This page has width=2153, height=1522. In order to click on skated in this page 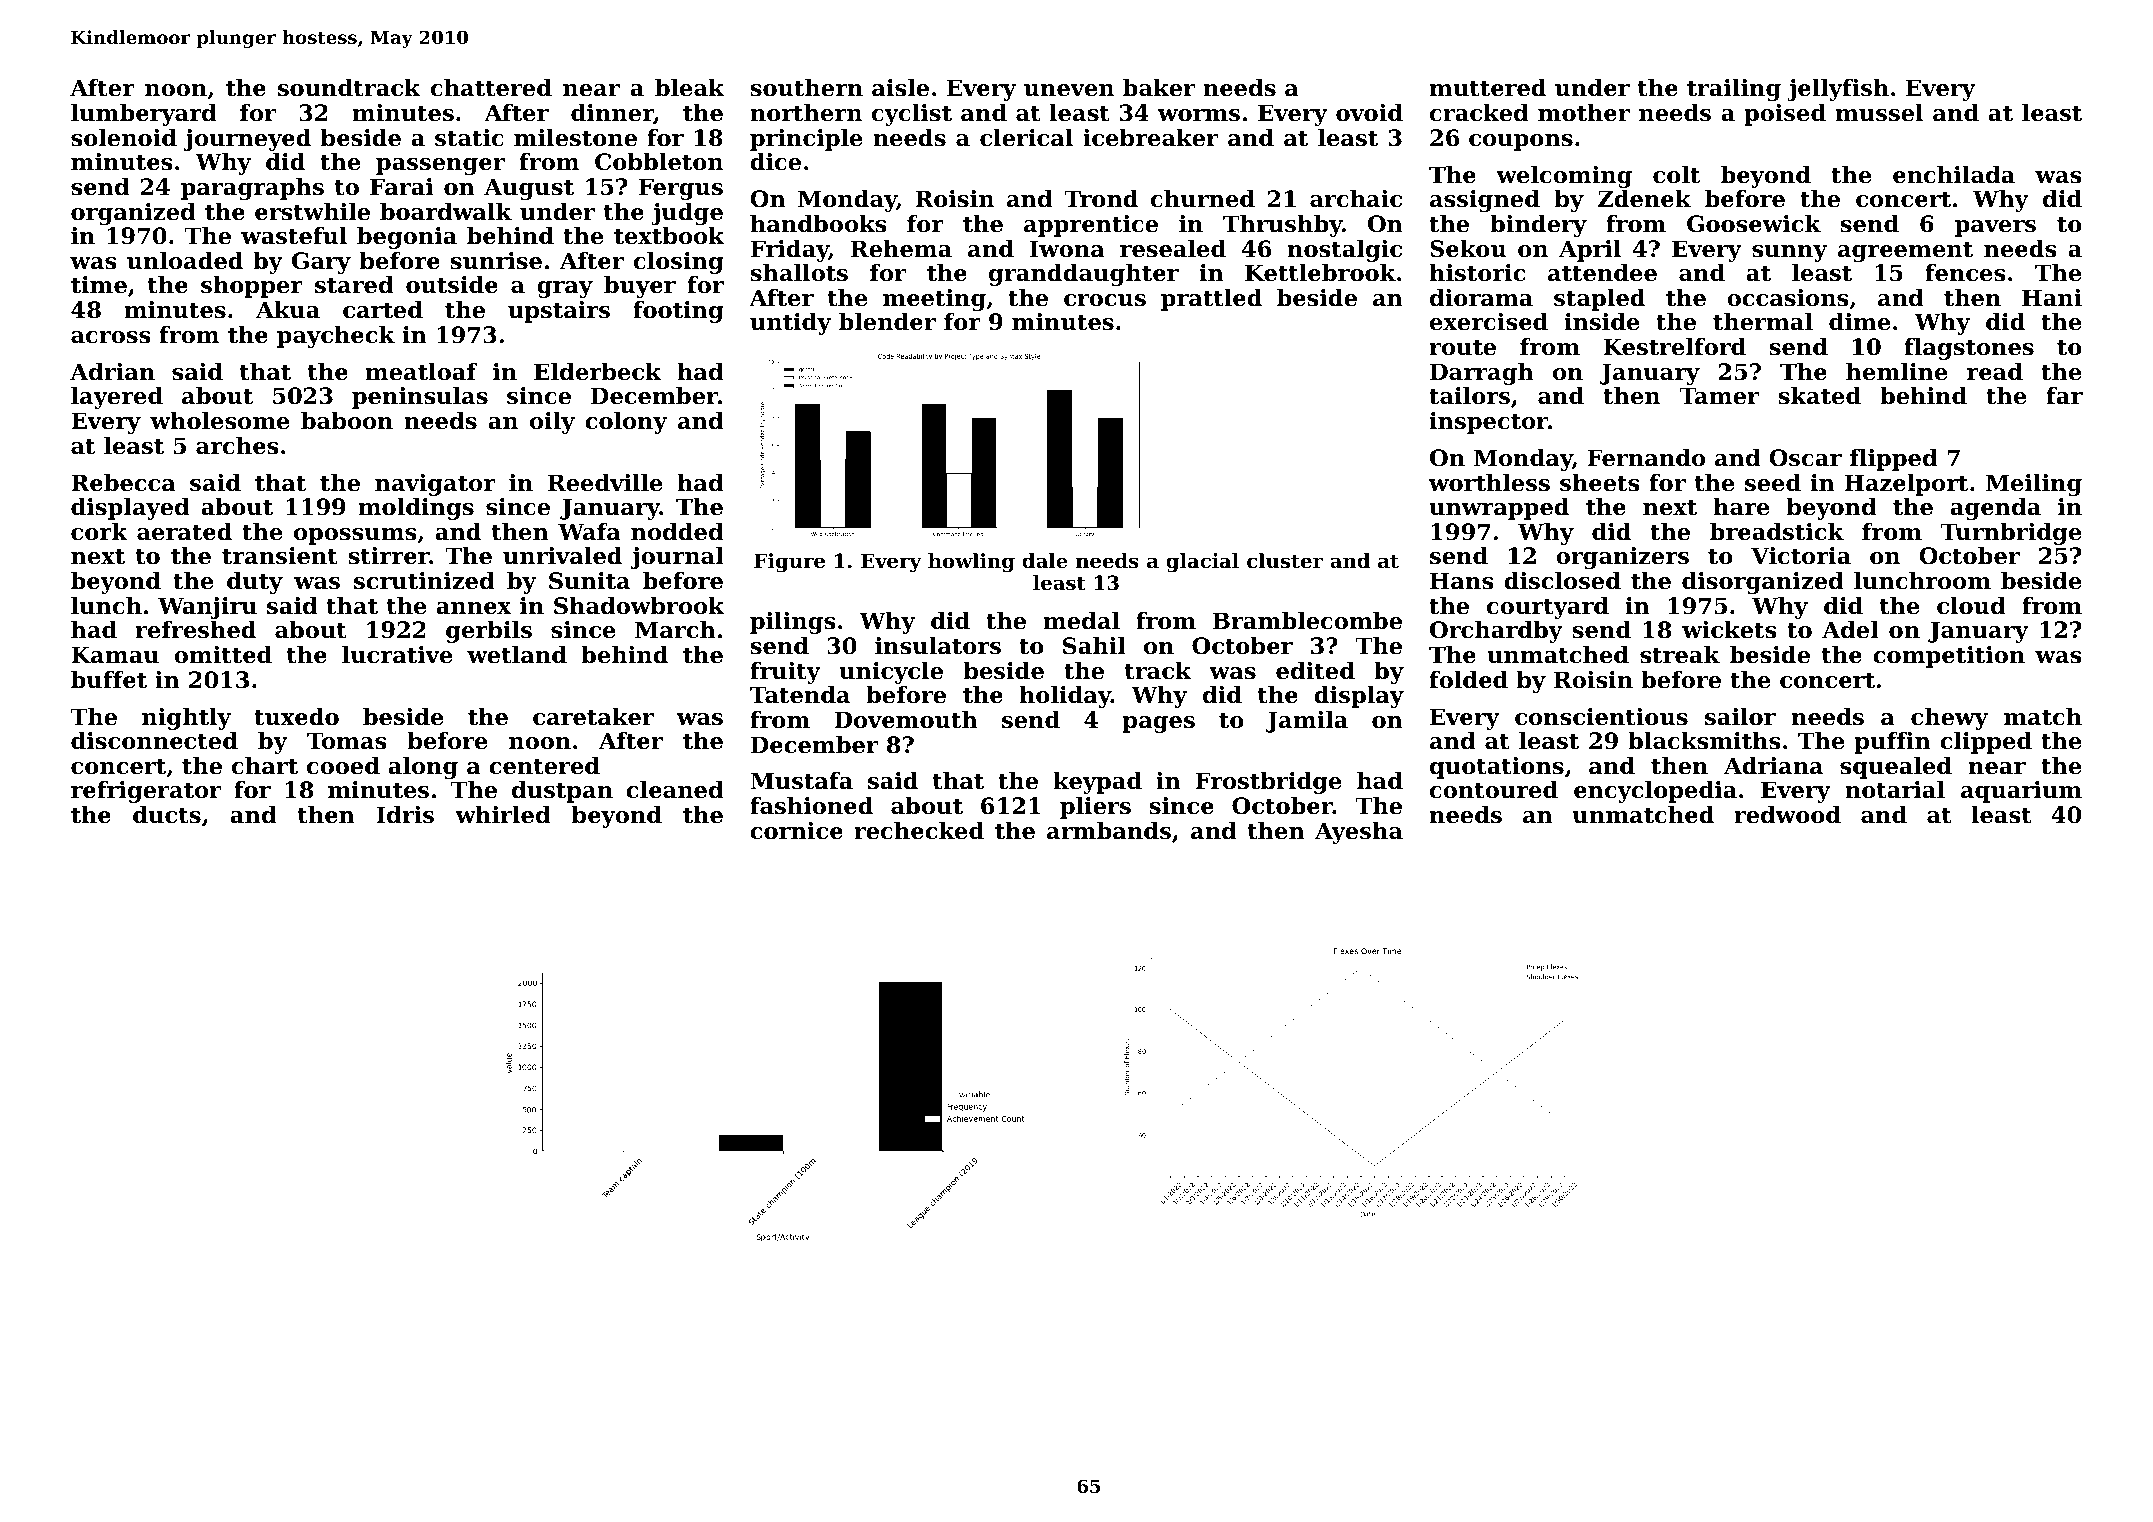, I will do `click(1819, 396)`.
